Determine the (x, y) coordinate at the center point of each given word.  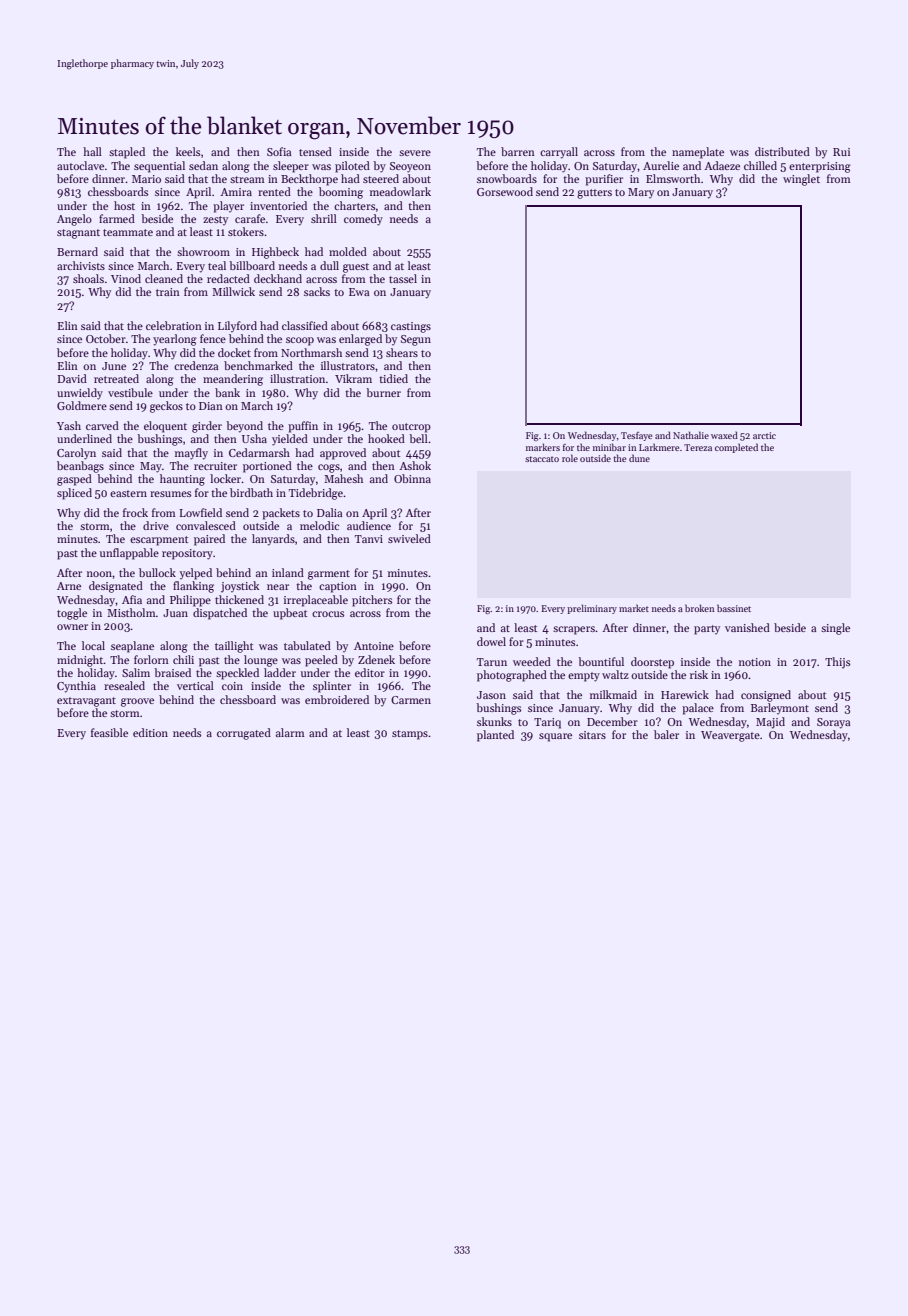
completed (736, 448)
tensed (315, 151)
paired (209, 540)
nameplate (698, 153)
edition (150, 732)
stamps (410, 735)
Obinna (412, 478)
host (124, 205)
